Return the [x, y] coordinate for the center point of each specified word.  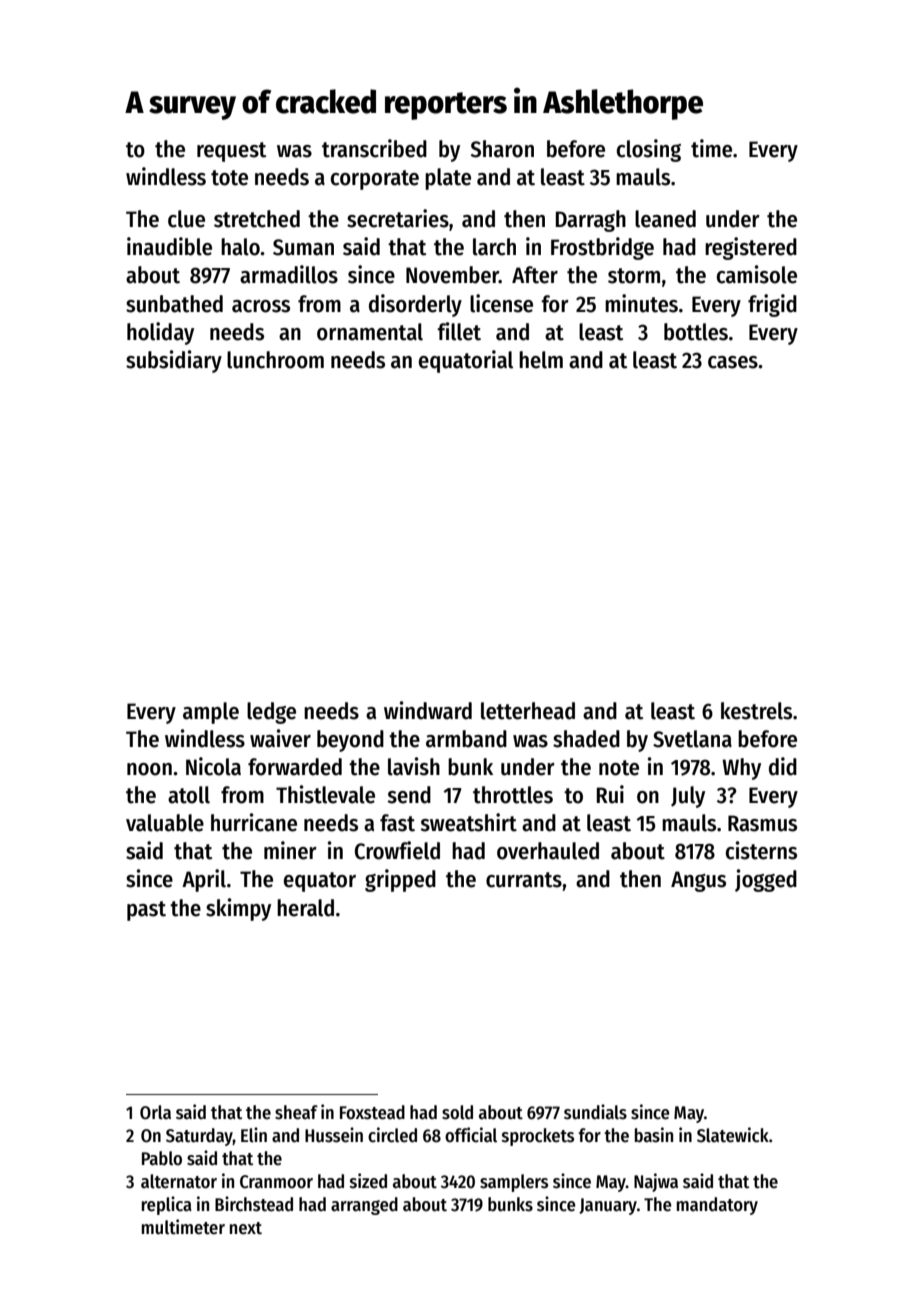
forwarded [295, 767]
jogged [766, 880]
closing [649, 150]
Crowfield [397, 850]
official [471, 1135]
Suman [303, 247]
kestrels [756, 711]
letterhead [528, 711]
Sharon [502, 149]
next [246, 1228]
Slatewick [733, 1135]
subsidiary [174, 361]
